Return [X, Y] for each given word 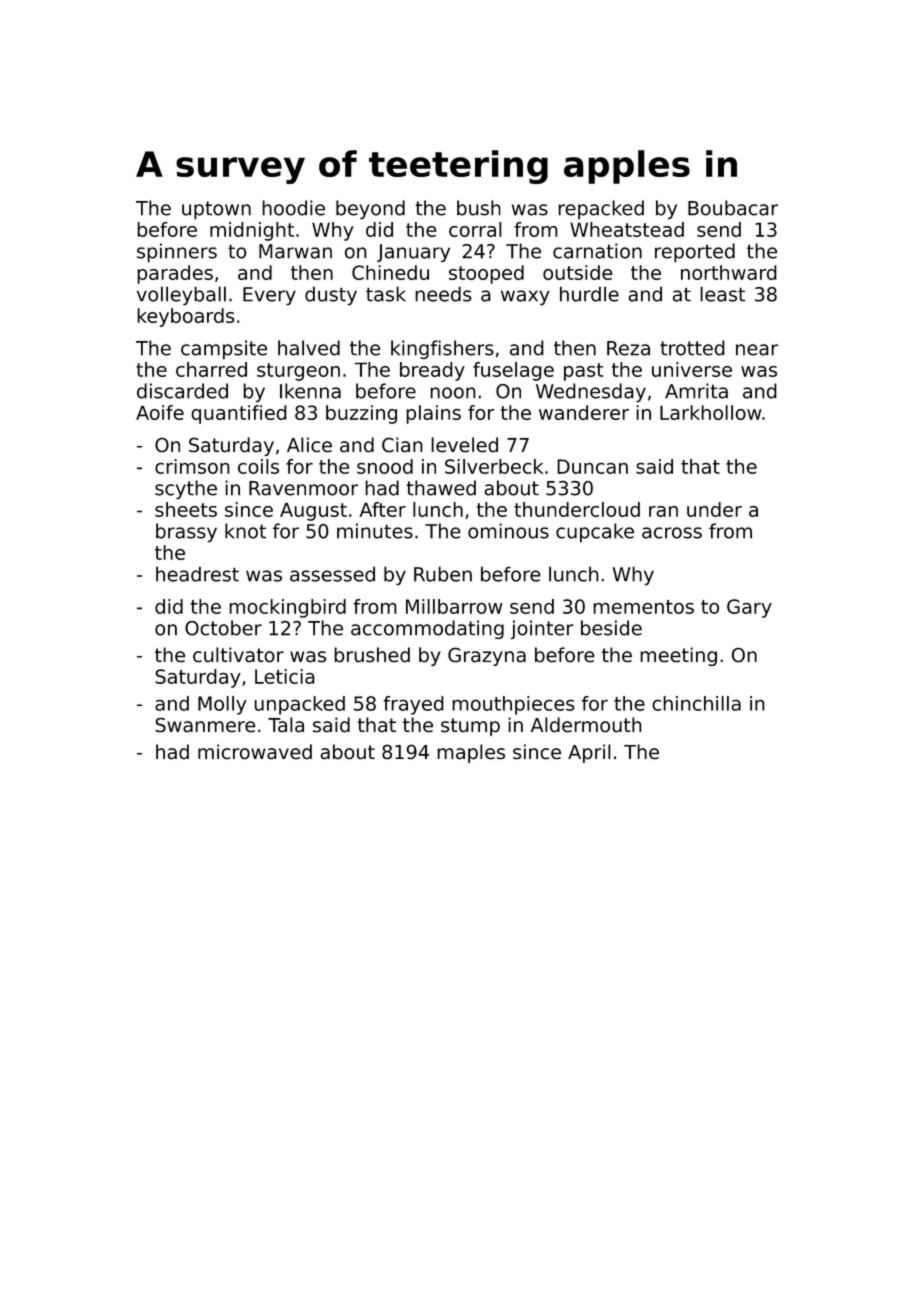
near [757, 350]
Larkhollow [711, 412]
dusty [331, 295]
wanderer [584, 412]
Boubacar [733, 208]
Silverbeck [494, 466]
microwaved [255, 751]
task [386, 294]
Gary [749, 608]
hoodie [293, 208]
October [223, 628]
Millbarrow [454, 606]
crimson [192, 466]
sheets [186, 509]
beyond [370, 209]
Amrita [696, 391]
